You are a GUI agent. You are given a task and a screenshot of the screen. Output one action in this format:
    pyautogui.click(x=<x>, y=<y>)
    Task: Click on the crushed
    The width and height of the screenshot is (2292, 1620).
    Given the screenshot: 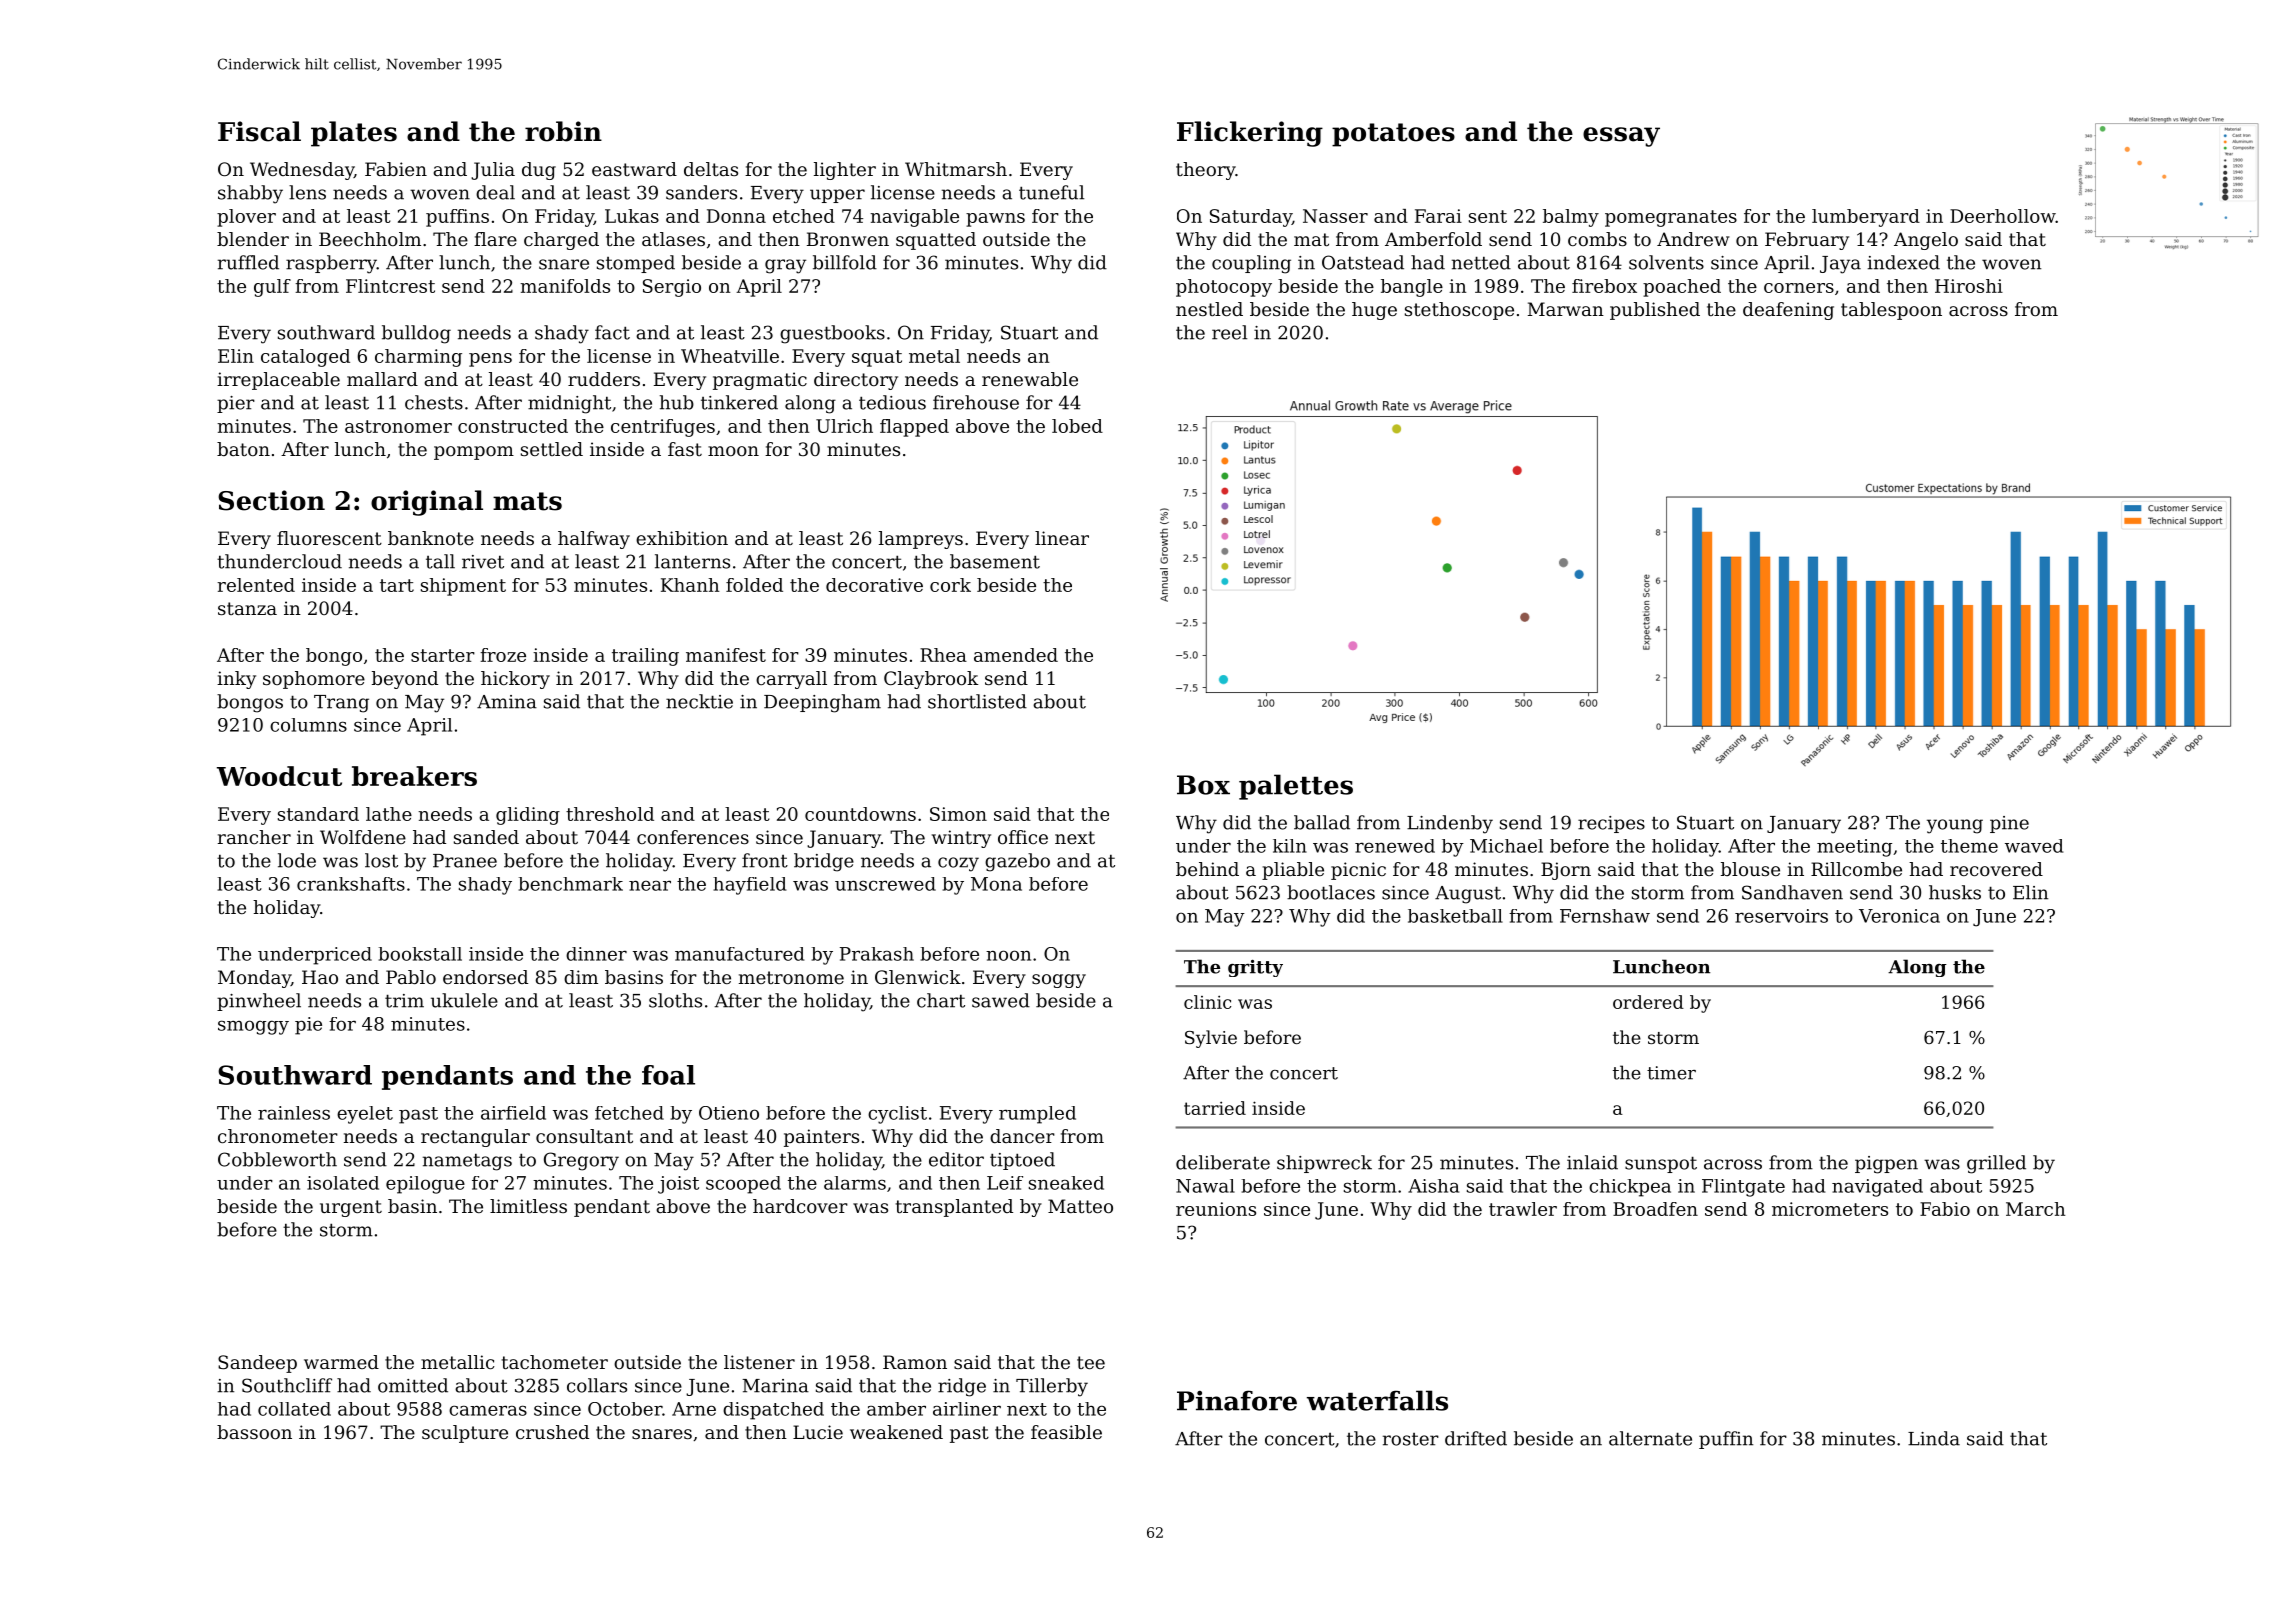 What is the action you would take?
    pyautogui.click(x=552, y=1432)
